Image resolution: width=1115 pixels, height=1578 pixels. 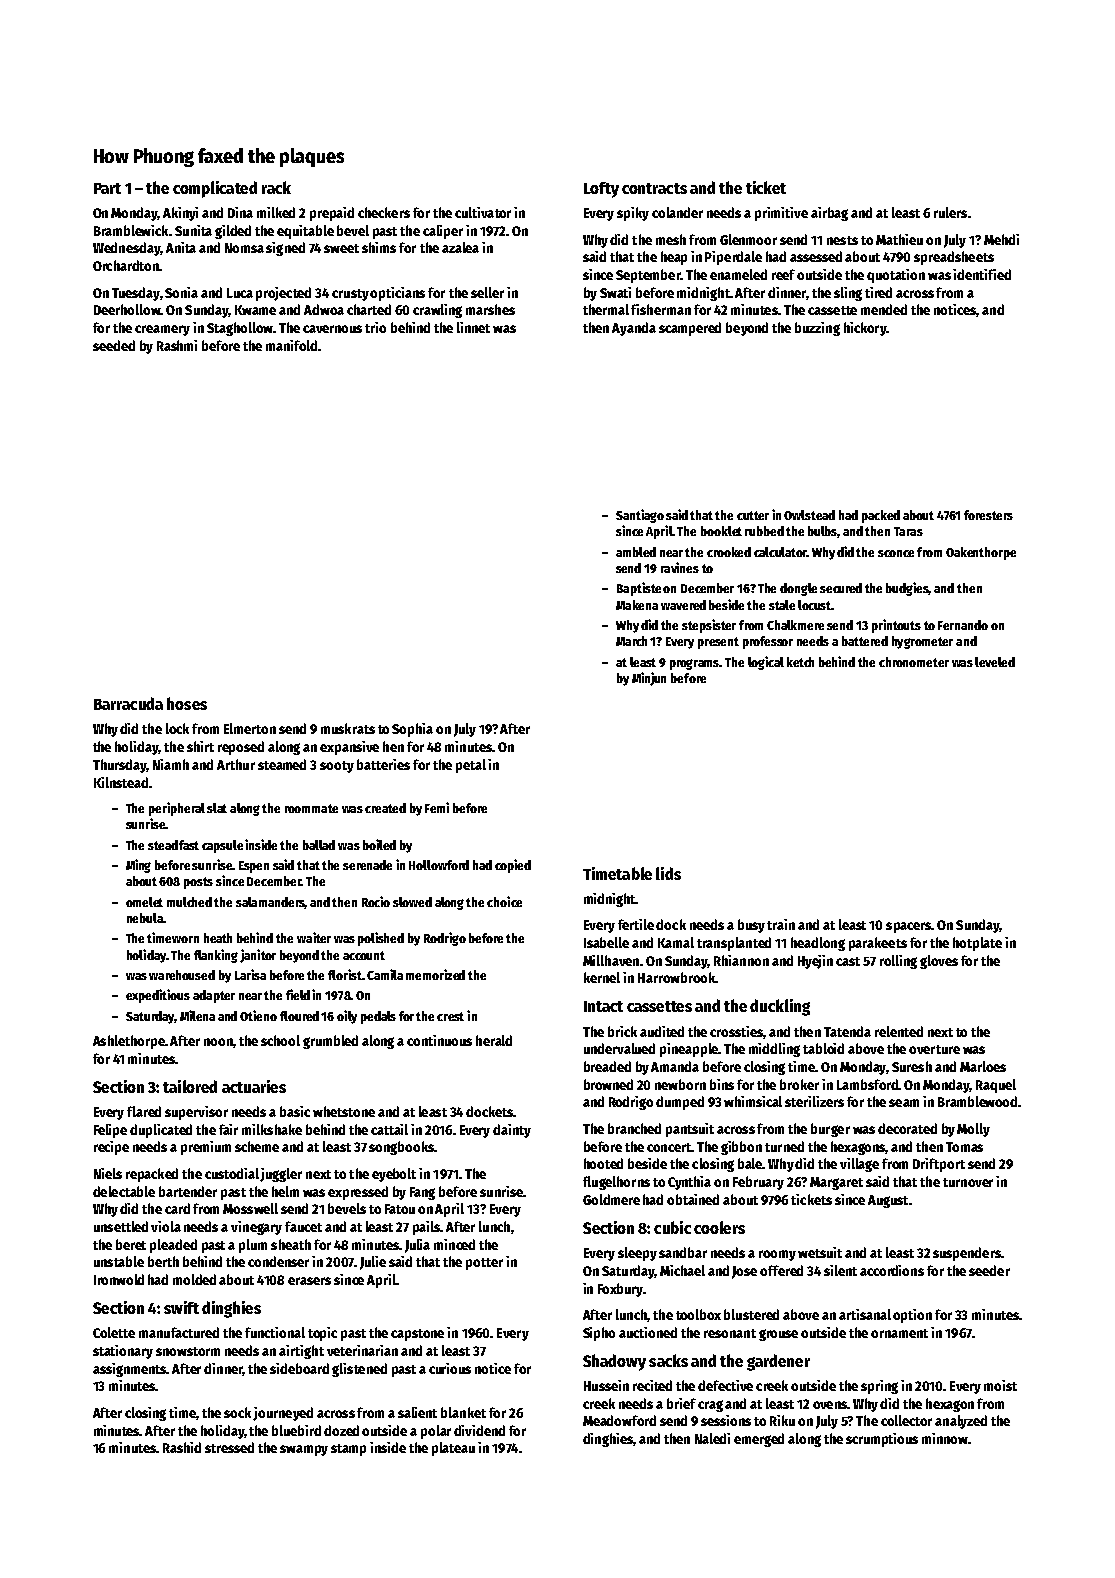 What do you see at coordinates (809, 515) in the screenshot?
I see `Owlstead` at bounding box center [809, 515].
